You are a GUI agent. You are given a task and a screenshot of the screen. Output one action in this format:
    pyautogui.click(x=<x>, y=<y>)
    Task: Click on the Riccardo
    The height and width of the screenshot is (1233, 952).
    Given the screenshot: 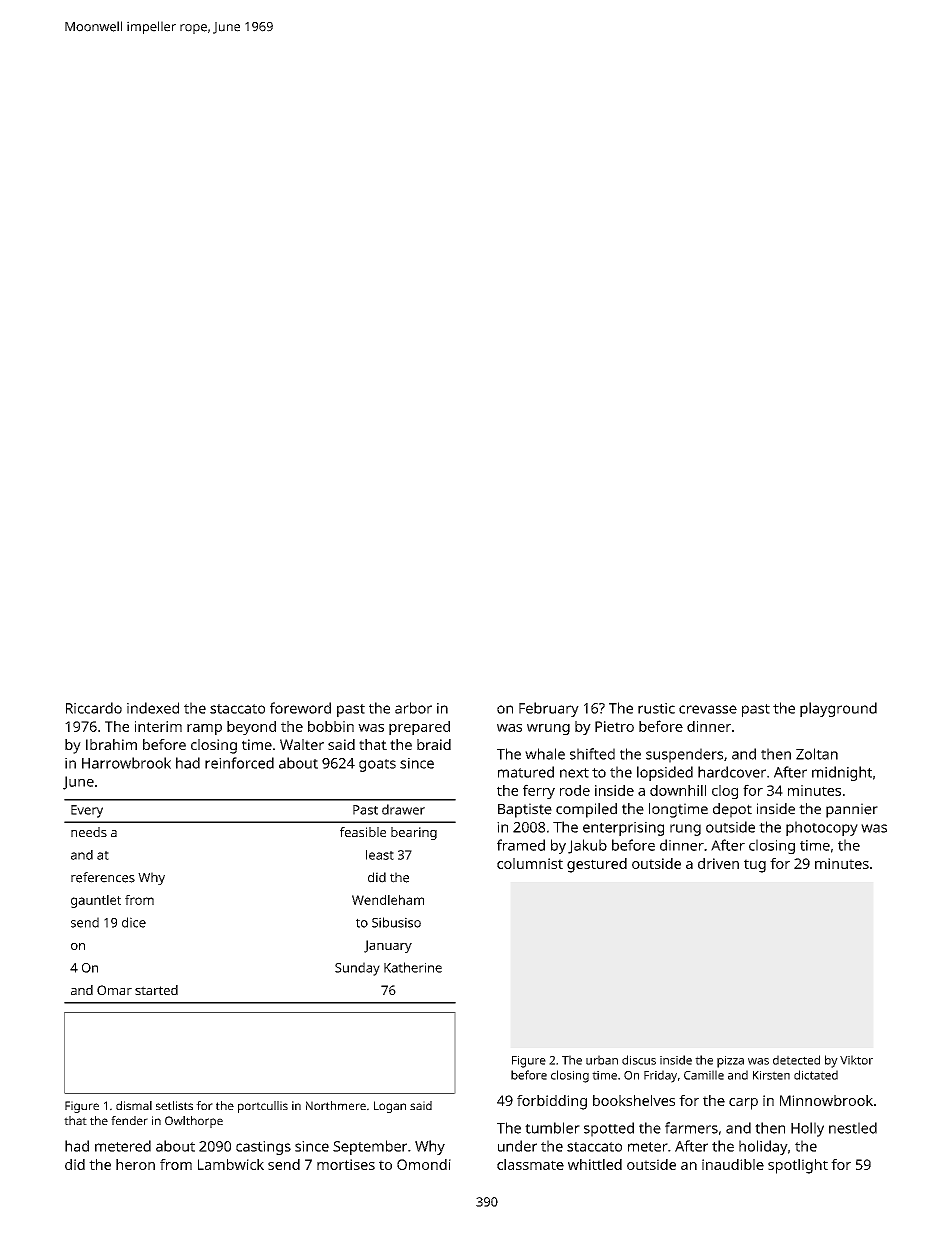 What is the action you would take?
    pyautogui.click(x=94, y=708)
